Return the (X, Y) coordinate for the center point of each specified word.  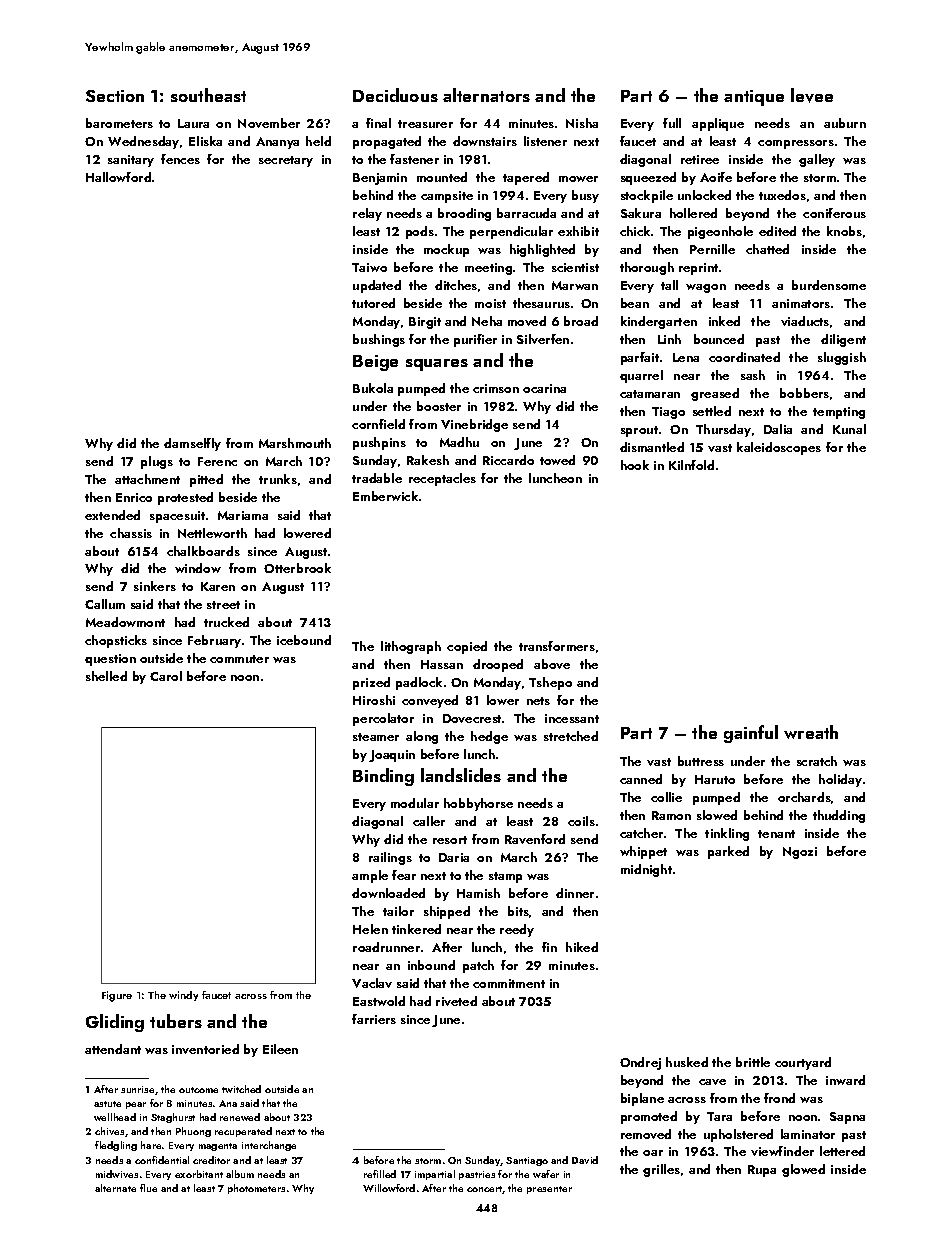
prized (371, 683)
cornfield (378, 424)
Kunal (849, 429)
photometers (256, 1189)
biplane (642, 1099)
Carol (166, 676)
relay (367, 214)
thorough (647, 268)
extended (112, 515)
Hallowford (118, 177)
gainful (751, 734)
